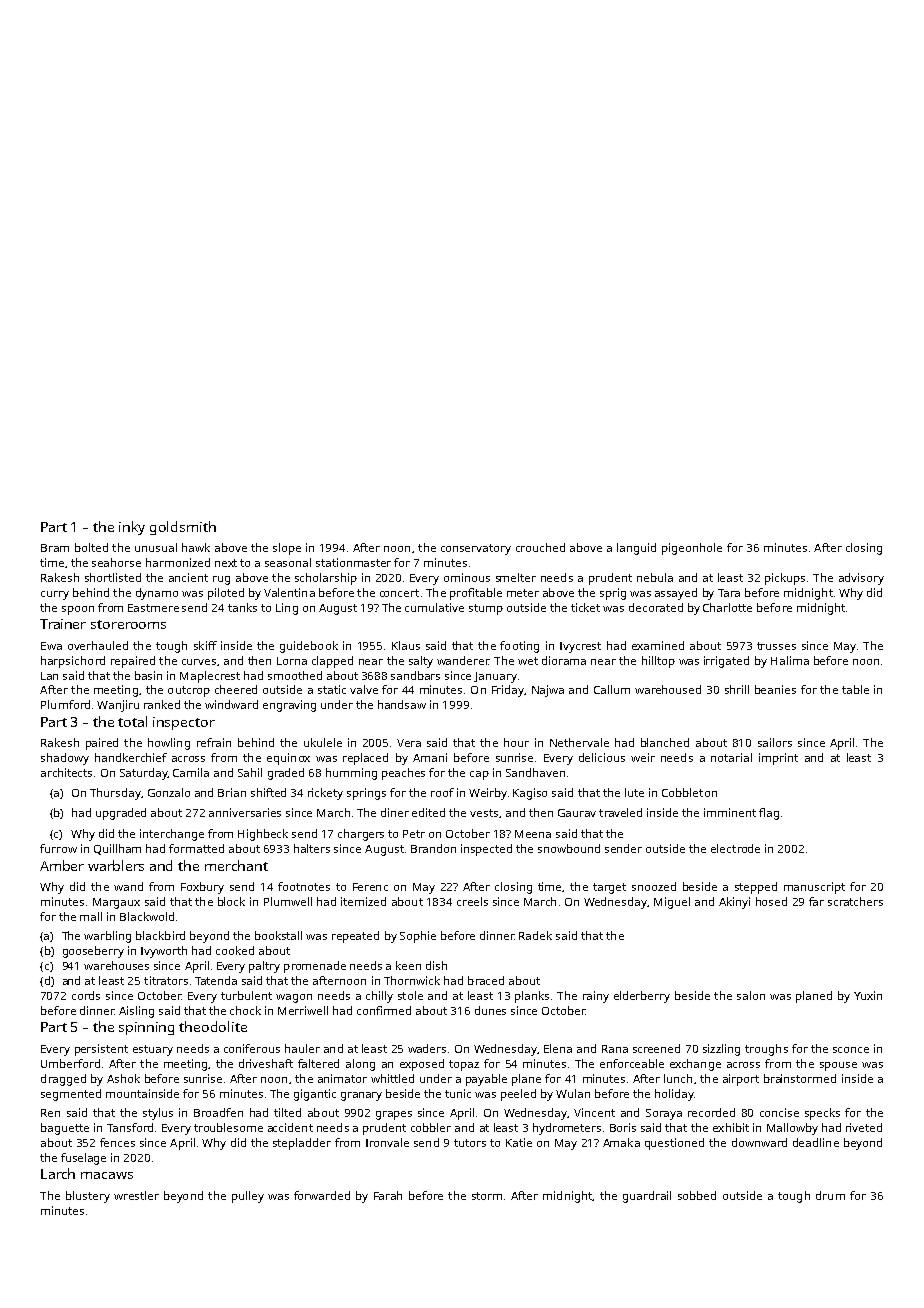 This screenshot has width=924, height=1308. Describe the element at coordinates (128, 624) in the screenshot. I see `storerooms` at that location.
